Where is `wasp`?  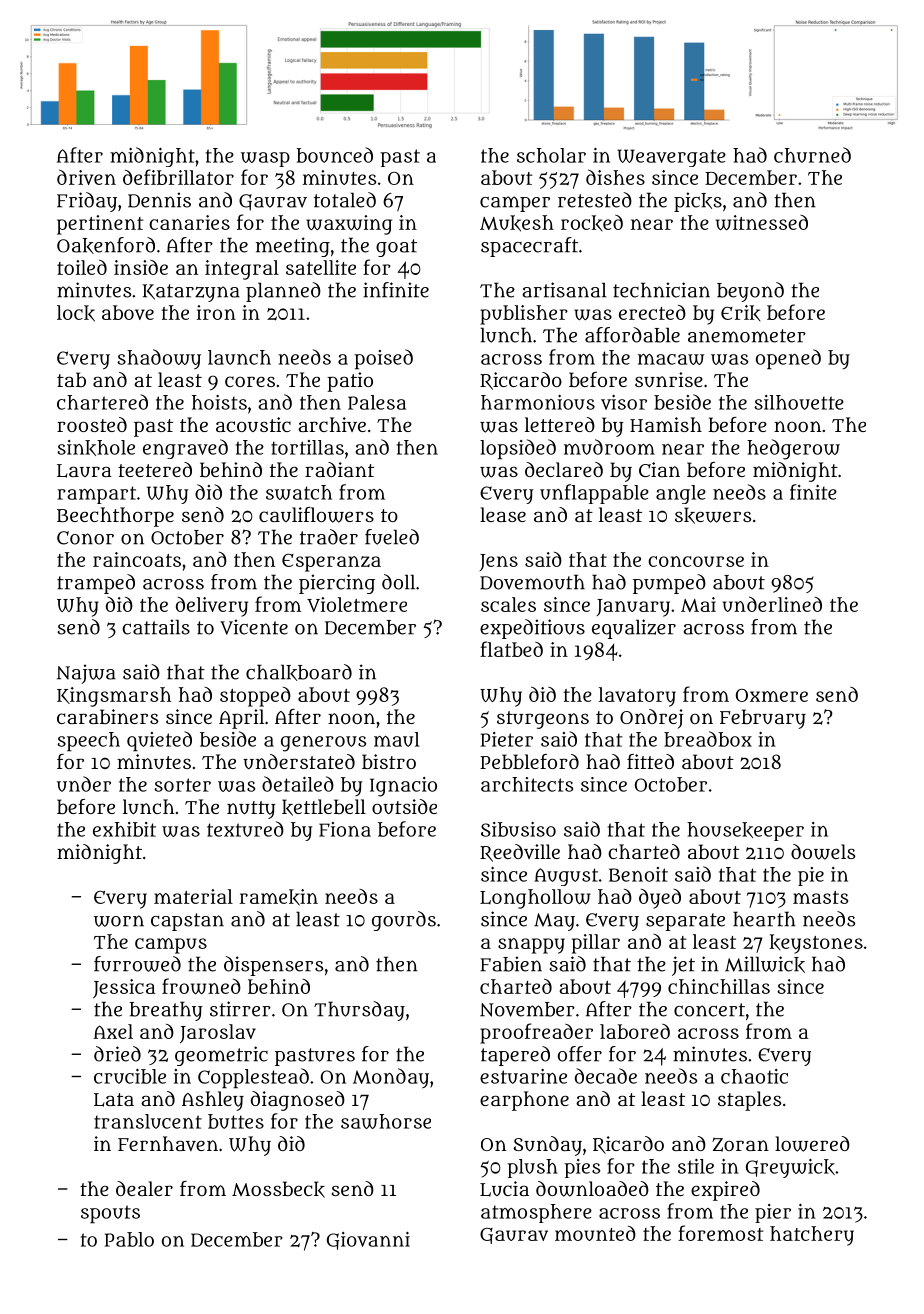 wasp is located at coordinates (265, 159).
